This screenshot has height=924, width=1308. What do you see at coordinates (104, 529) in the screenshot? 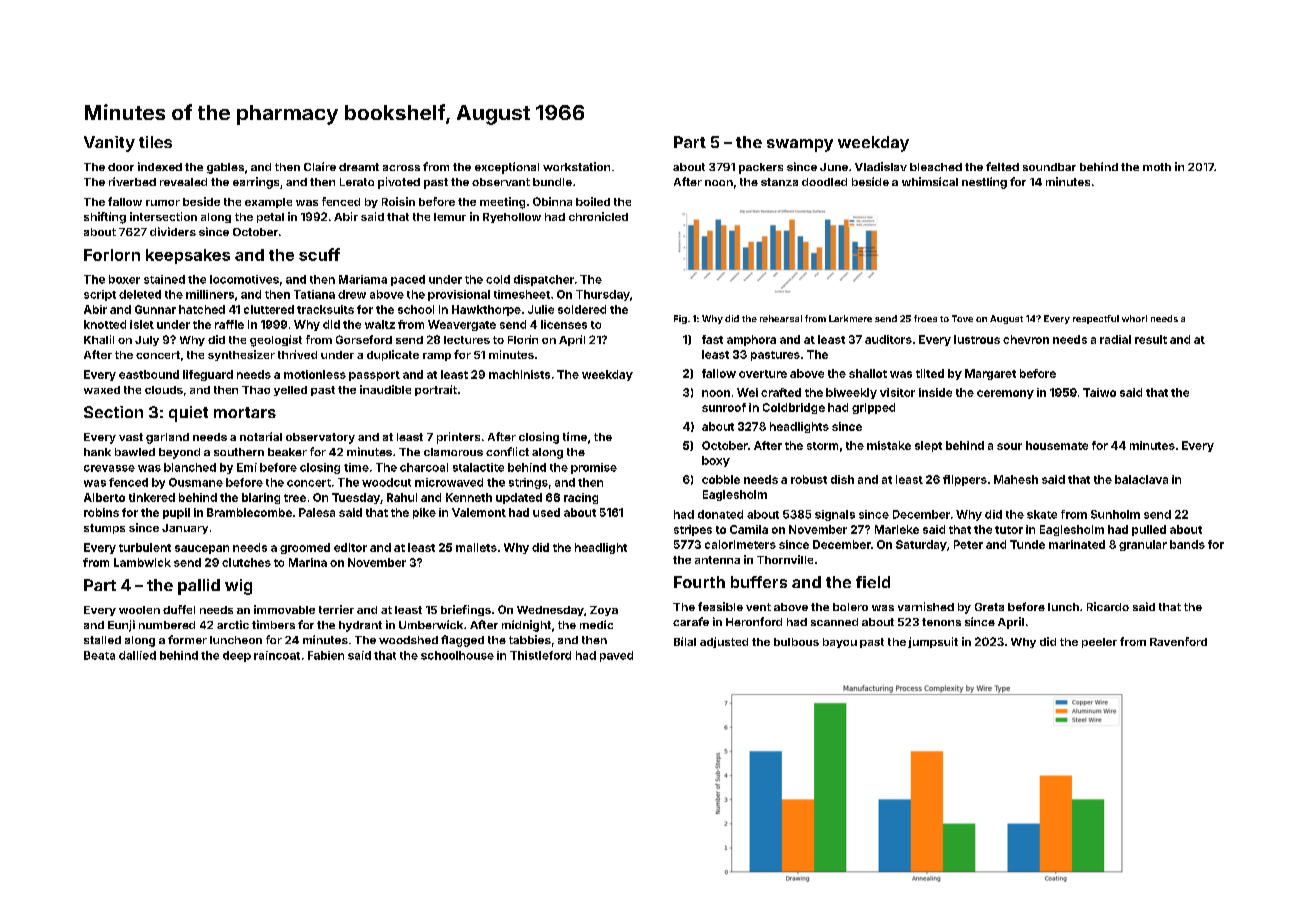
I see `stumps` at bounding box center [104, 529].
